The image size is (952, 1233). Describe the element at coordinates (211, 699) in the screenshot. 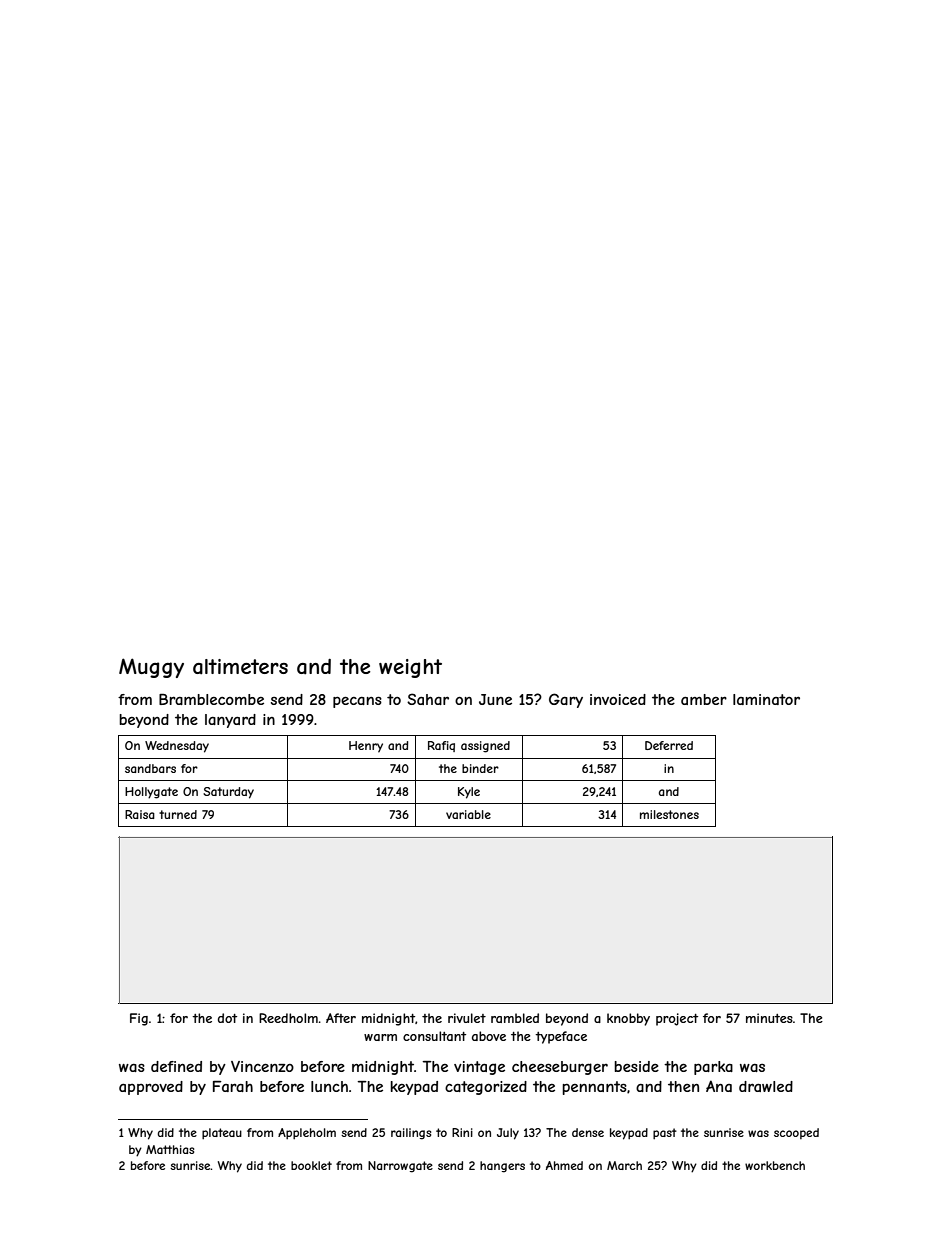

I see `Bramblecombe` at that location.
